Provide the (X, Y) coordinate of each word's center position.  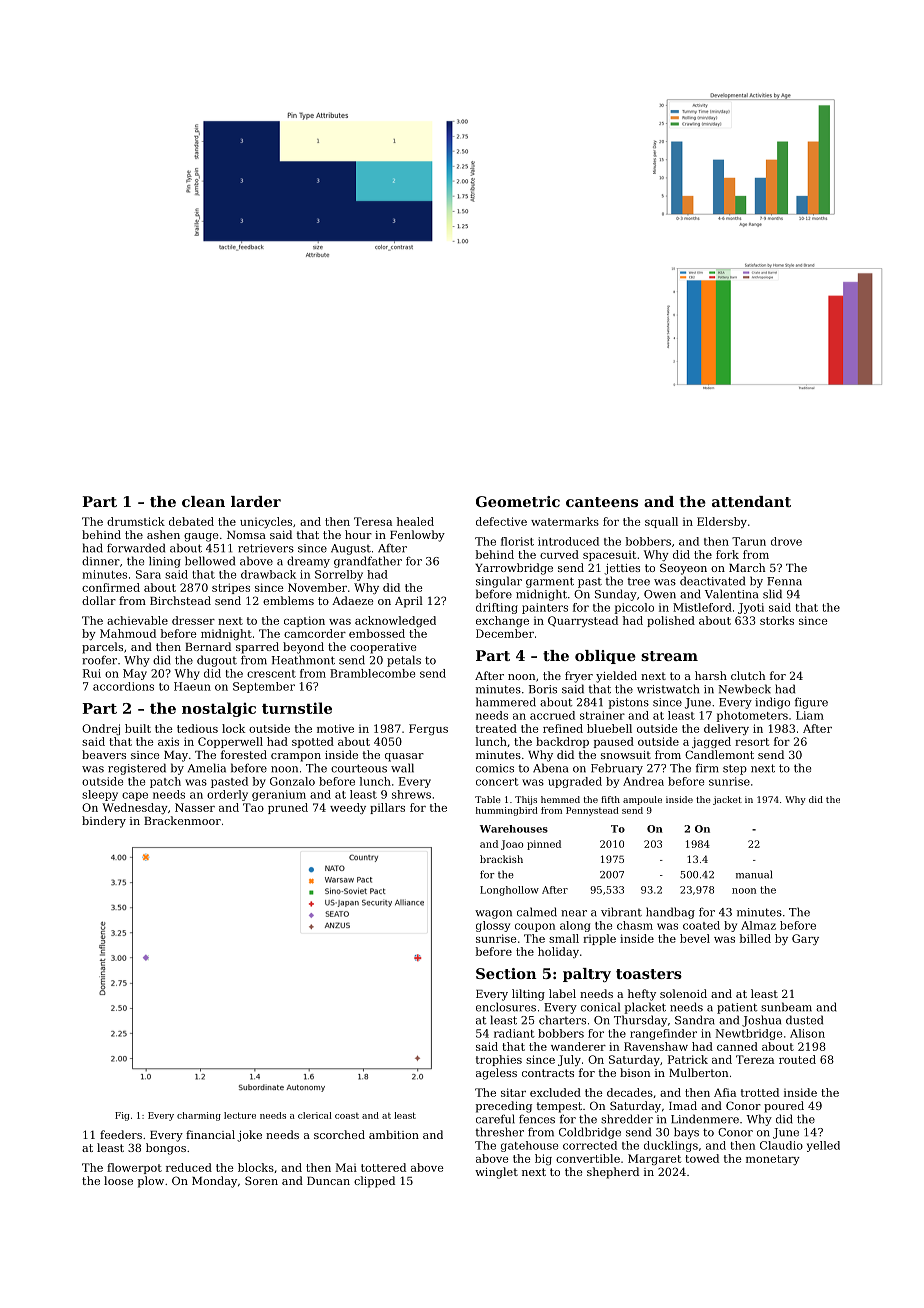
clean (203, 501)
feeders (121, 1134)
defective (501, 521)
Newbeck (744, 689)
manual (754, 874)
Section (506, 973)
